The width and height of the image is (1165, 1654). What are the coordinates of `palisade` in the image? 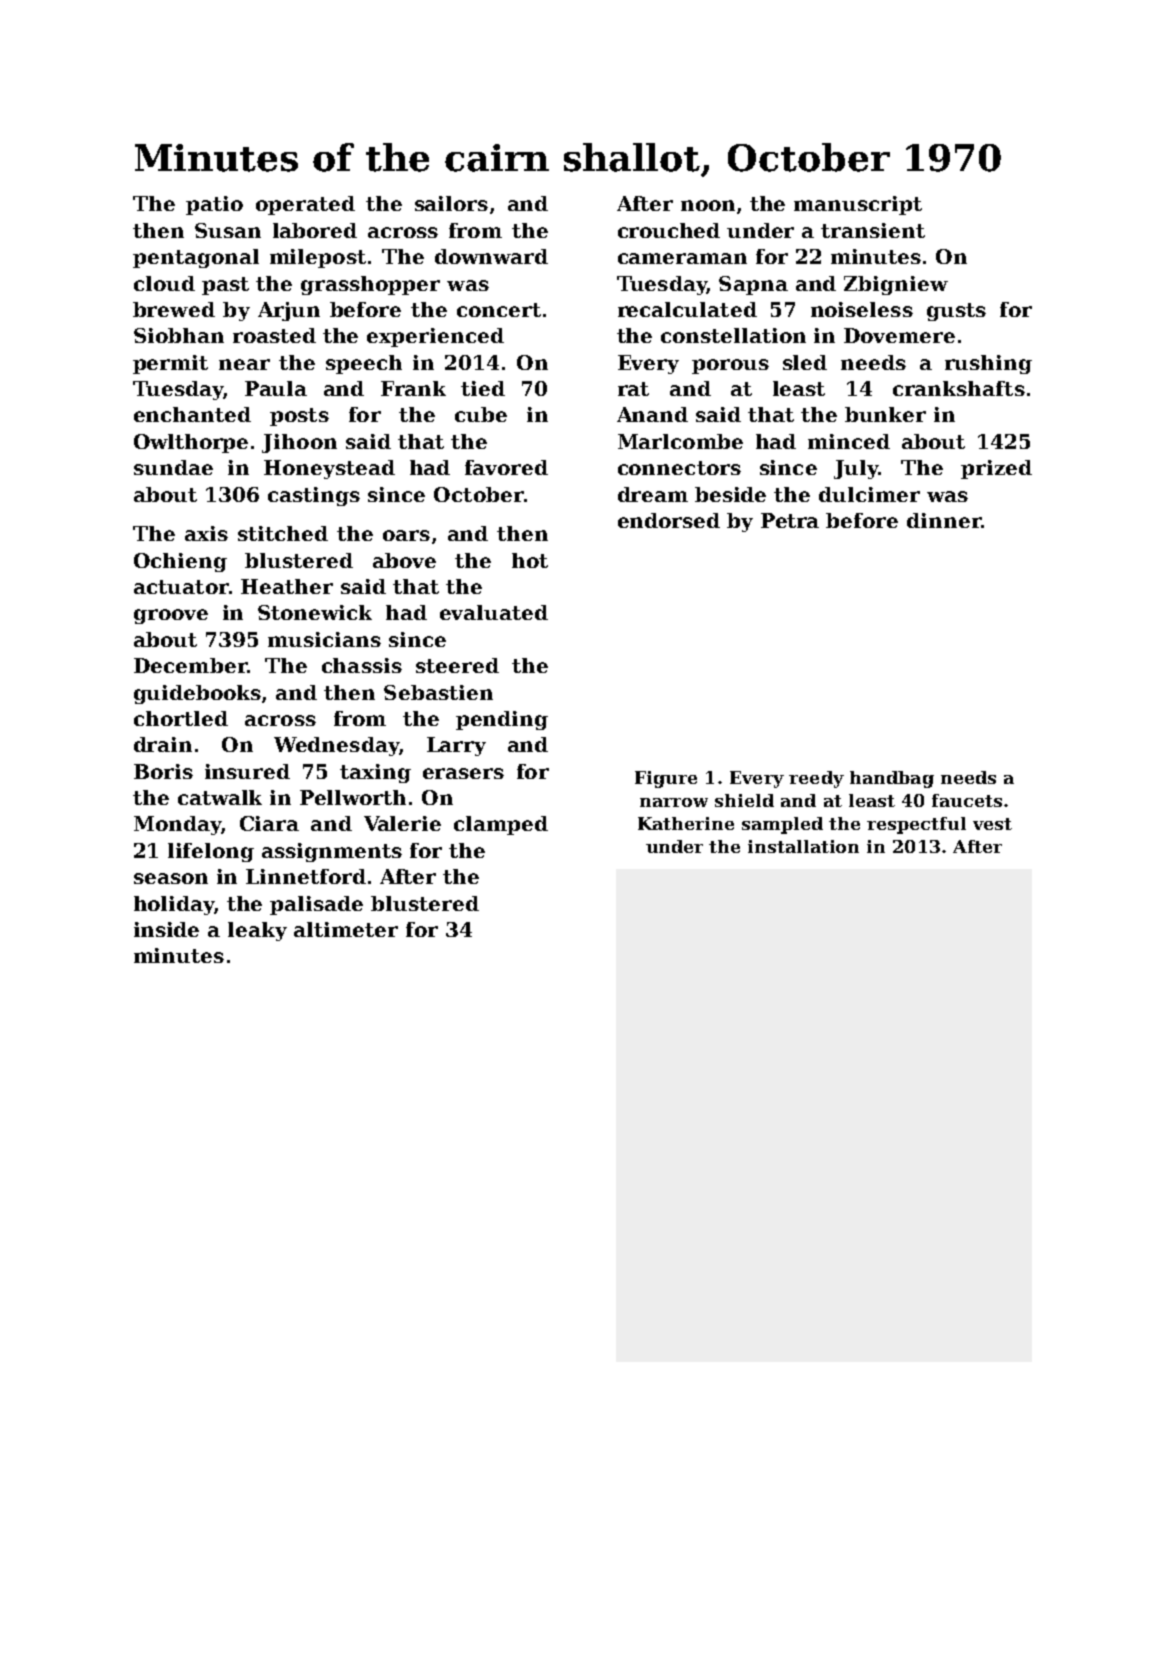 It's located at (316, 905).
